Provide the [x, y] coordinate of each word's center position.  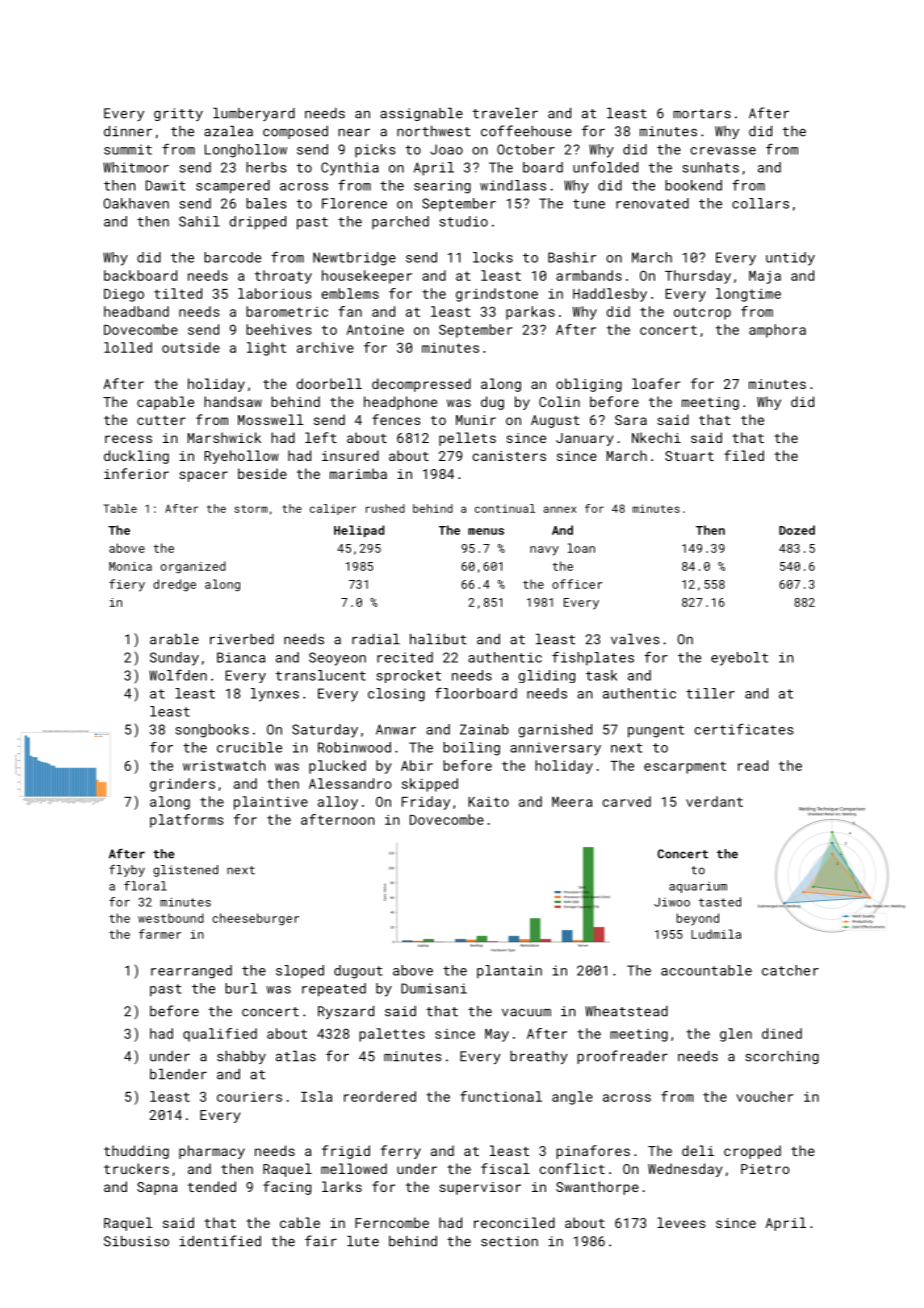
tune [589, 204]
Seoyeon [337, 659]
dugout [358, 972]
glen [736, 1035]
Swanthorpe [597, 1188]
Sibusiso [136, 1241]
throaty [283, 277]
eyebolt [739, 659]
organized [193, 567]
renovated [652, 203]
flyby [127, 871]
